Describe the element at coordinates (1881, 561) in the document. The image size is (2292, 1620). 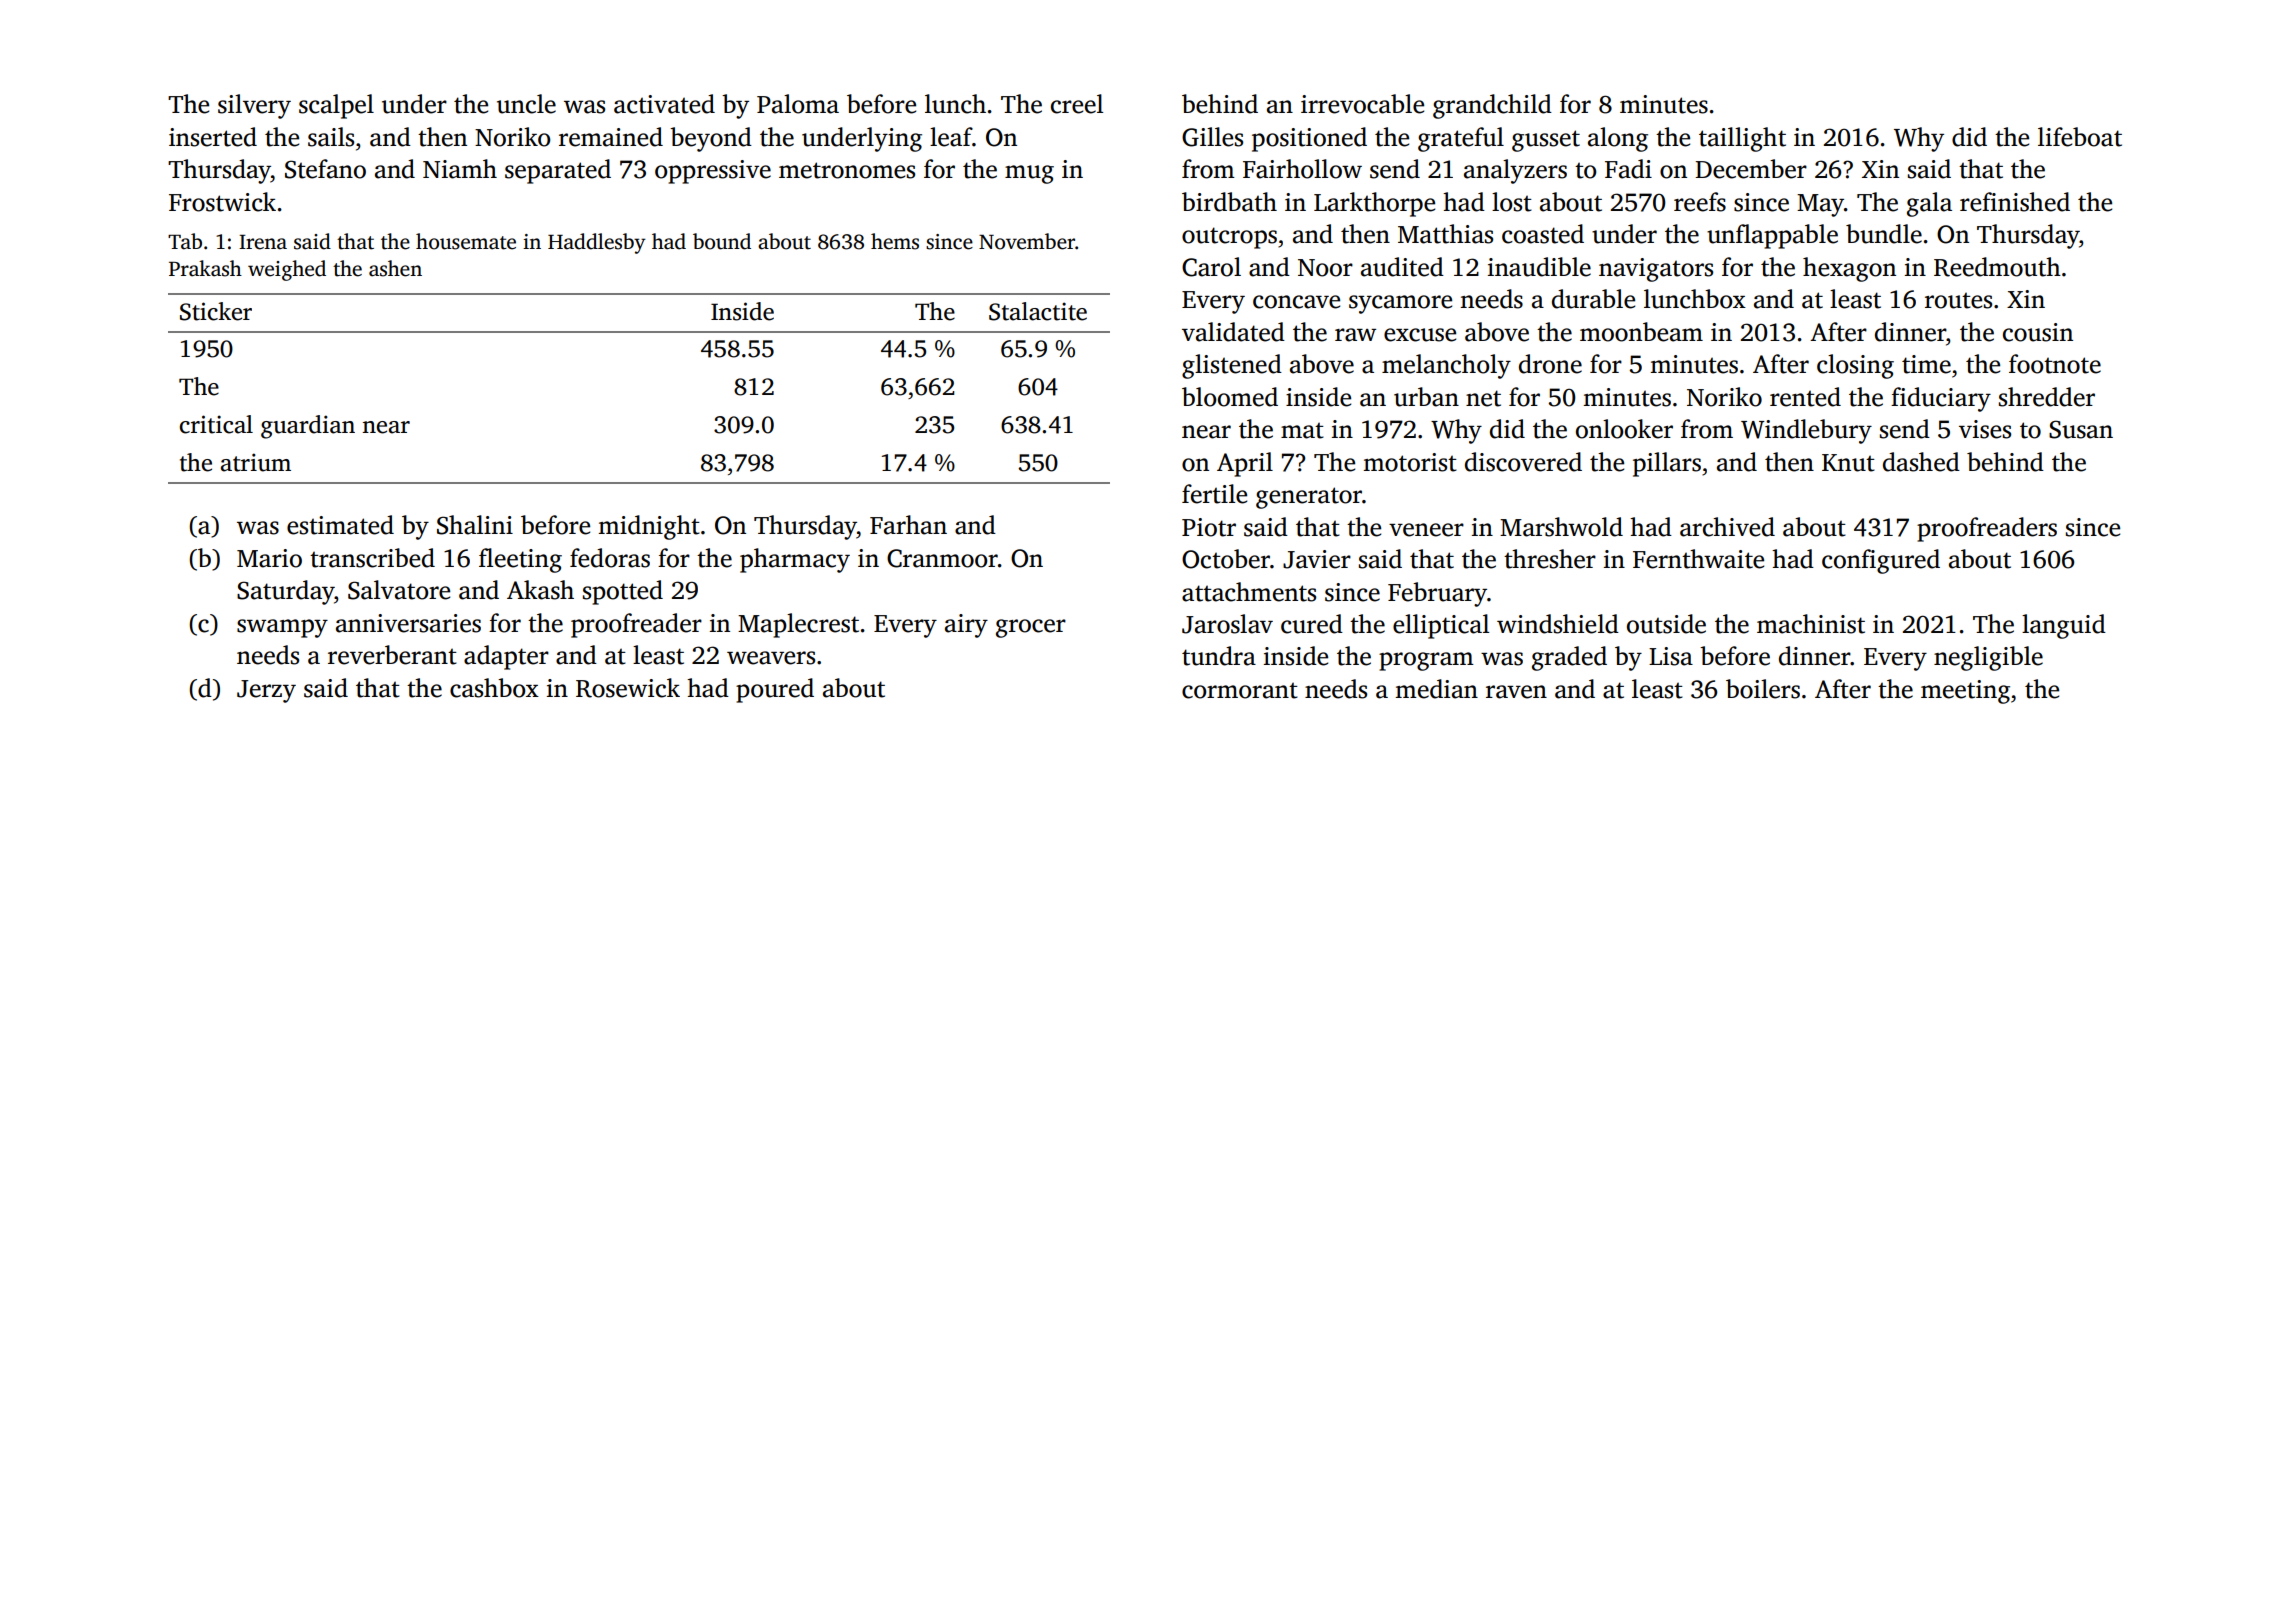
I see `configured` at that location.
